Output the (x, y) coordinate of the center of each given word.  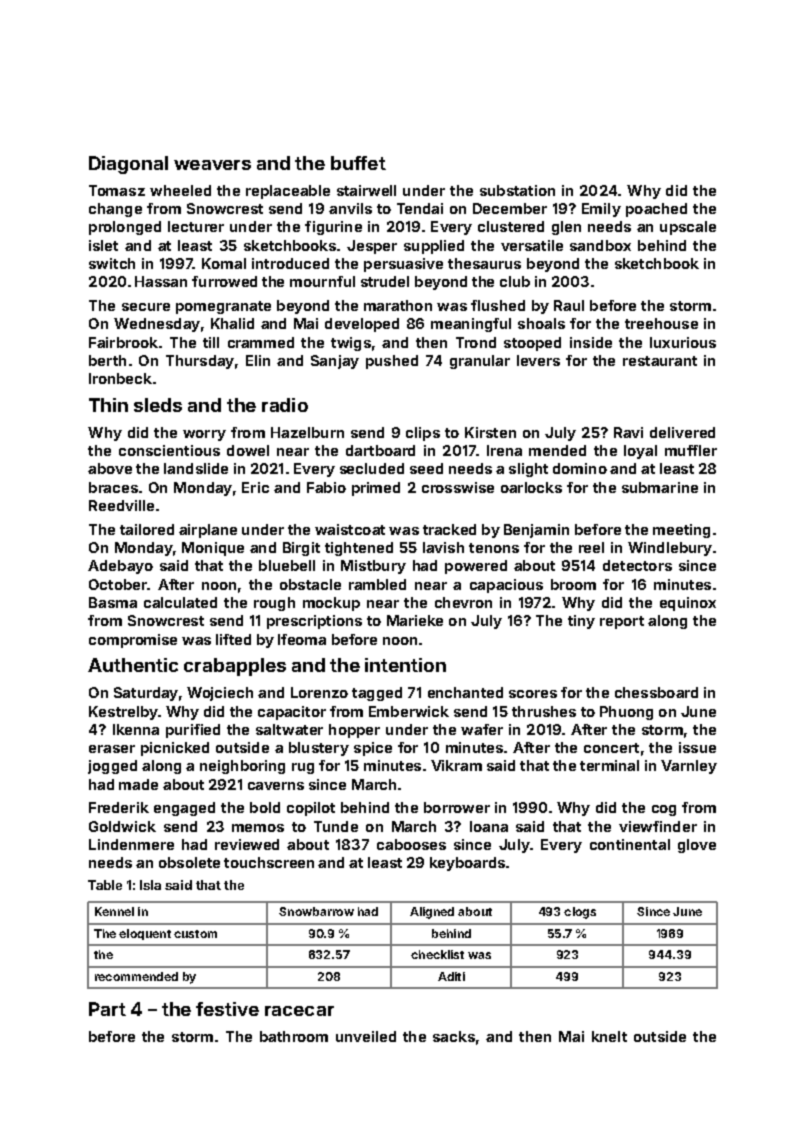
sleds (158, 405)
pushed (392, 362)
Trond (476, 342)
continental (630, 844)
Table (105, 885)
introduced (290, 263)
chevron (463, 602)
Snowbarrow (316, 911)
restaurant (660, 361)
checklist (437, 954)
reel (591, 547)
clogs (580, 913)
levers (538, 360)
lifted (233, 639)
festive (227, 1009)
